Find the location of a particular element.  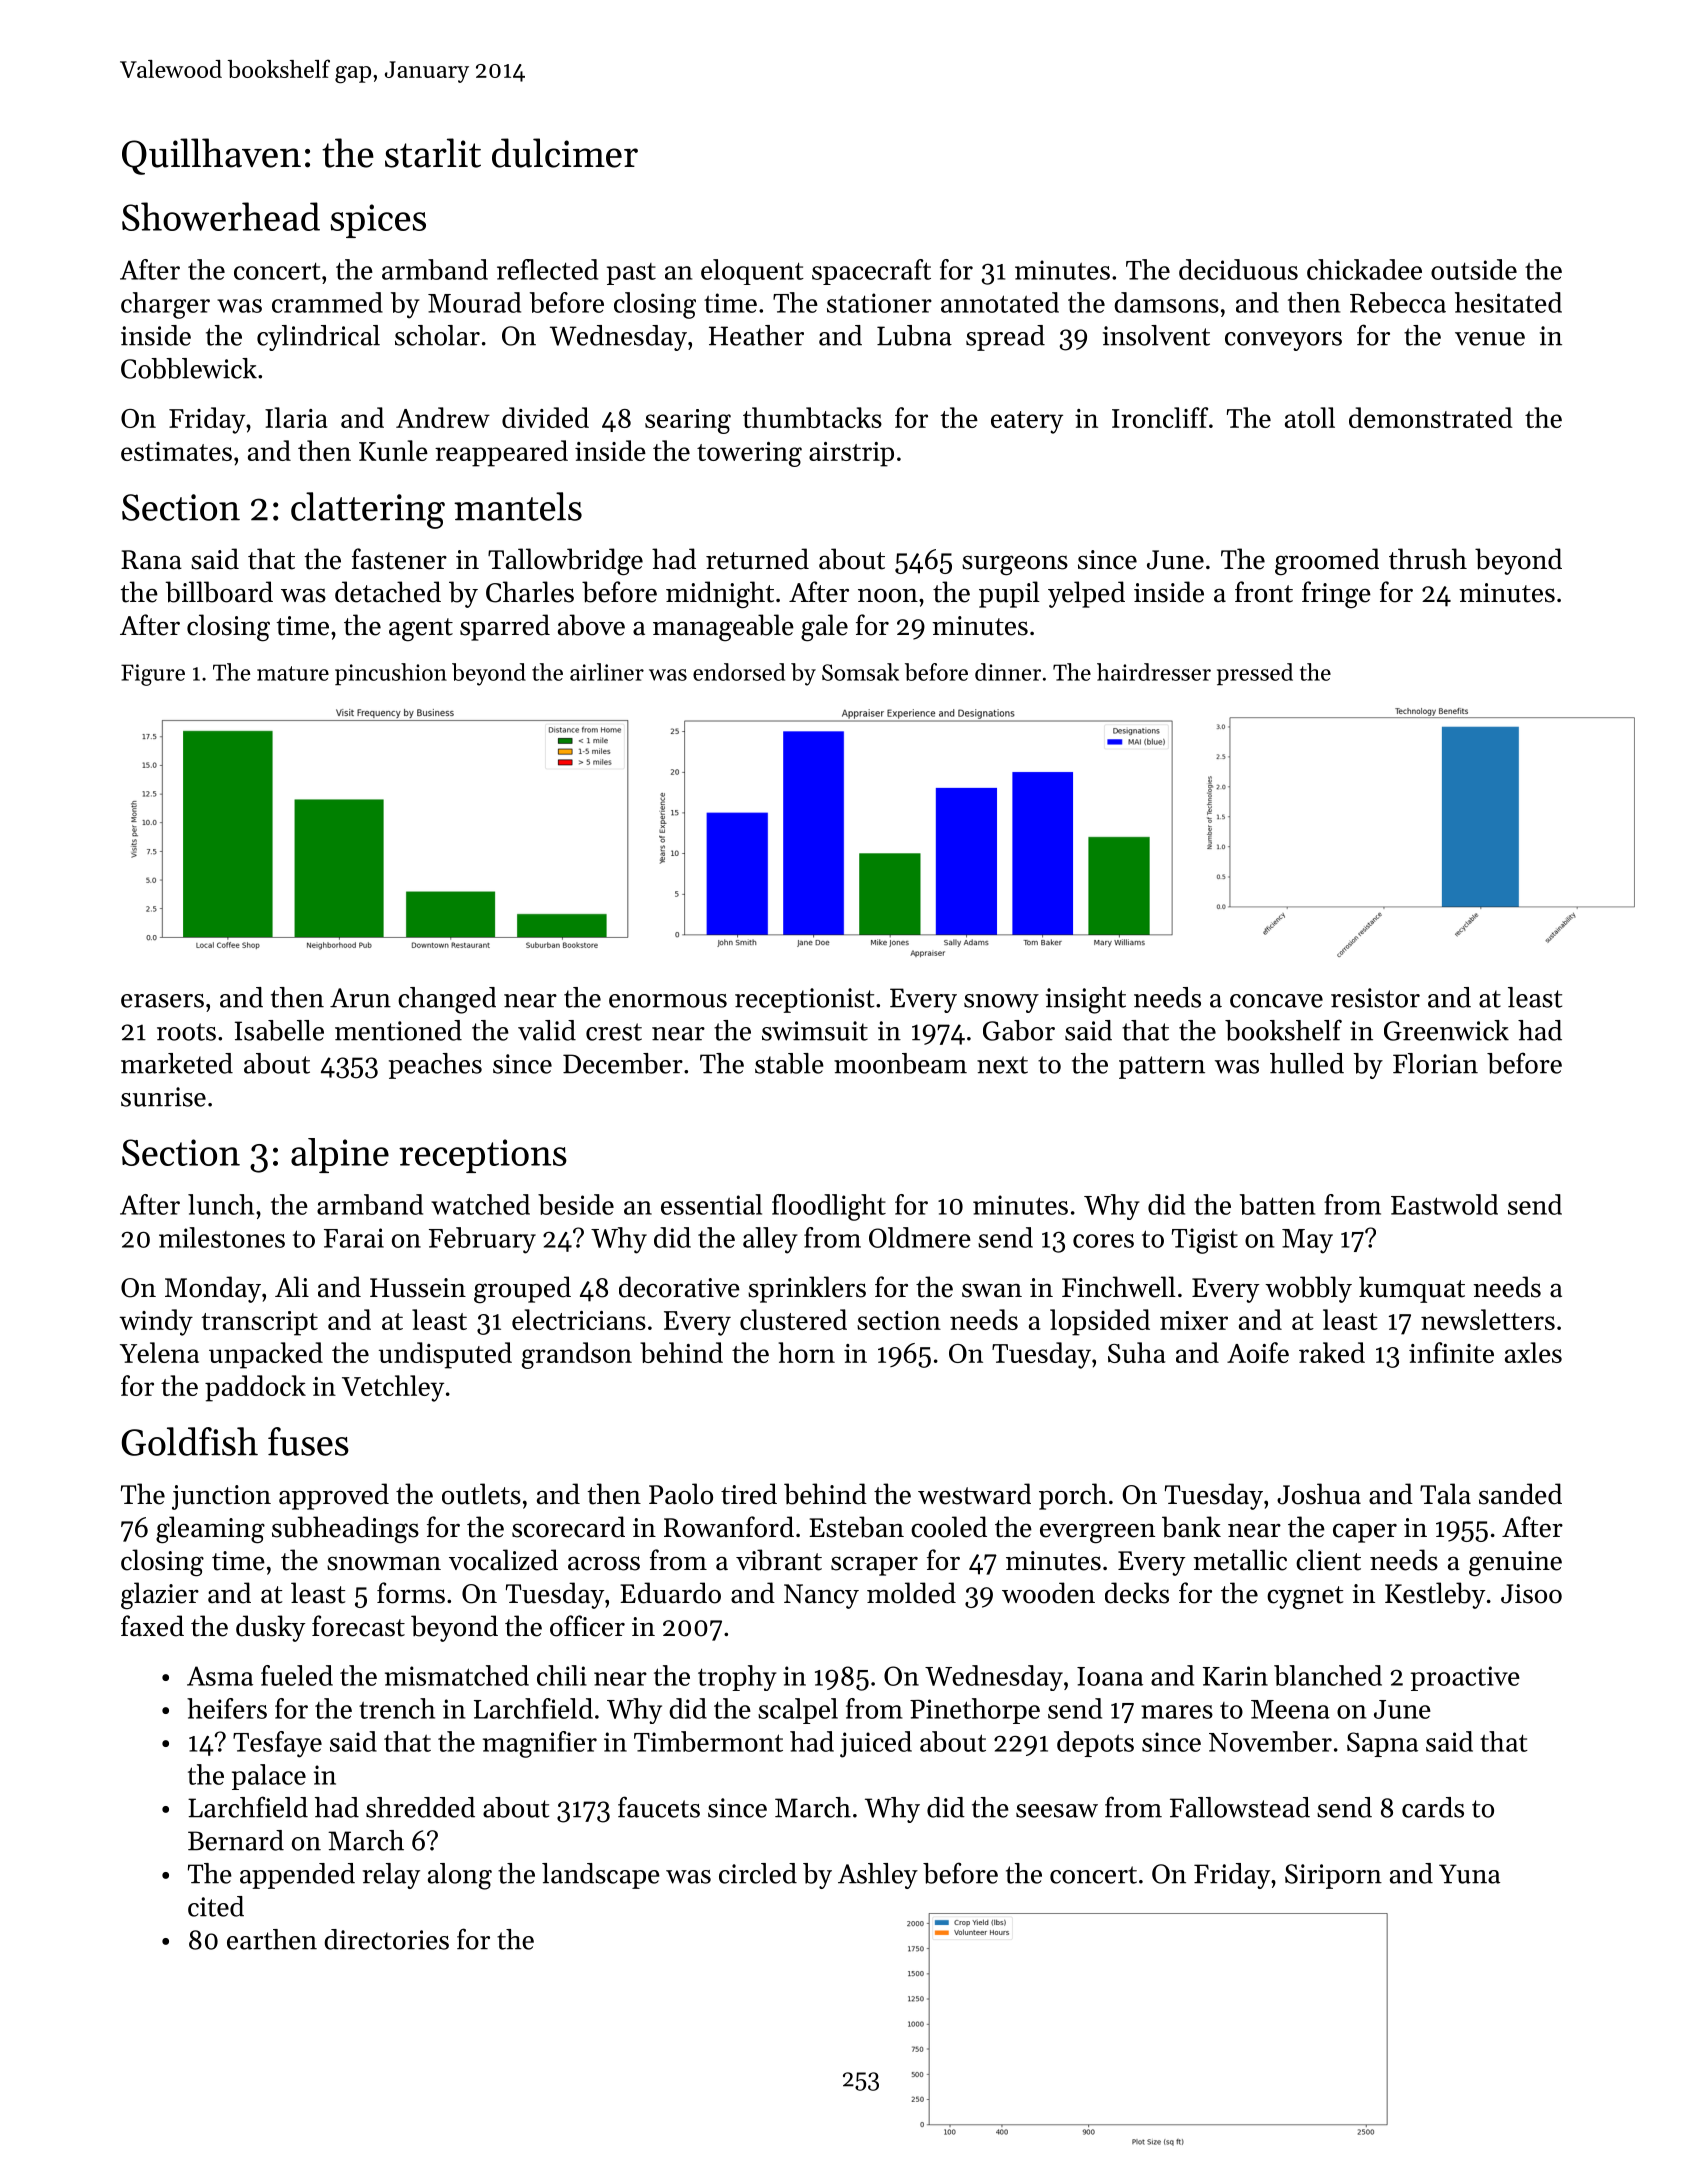

resistor is located at coordinates (1375, 998).
